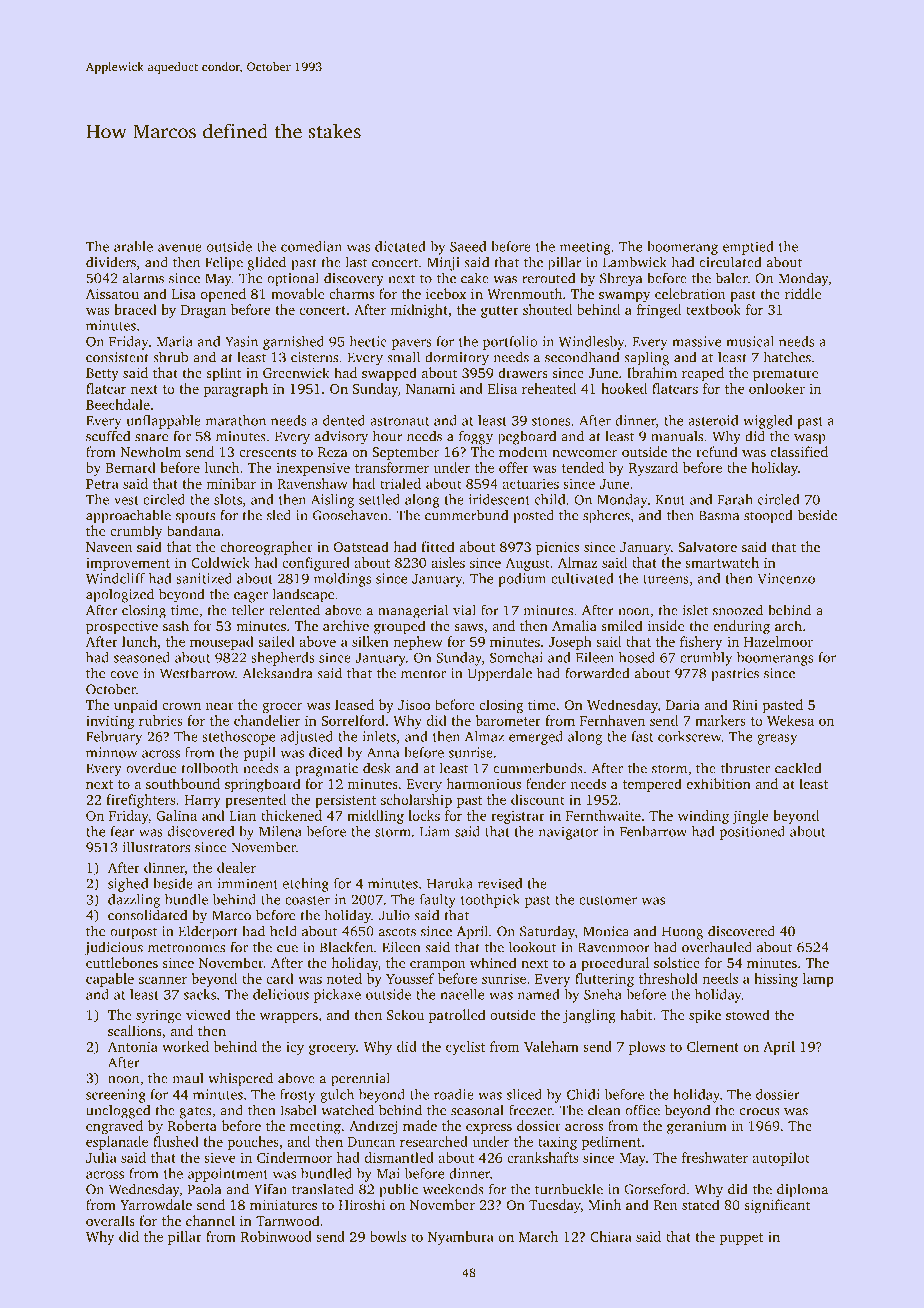  What do you see at coordinates (522, 580) in the screenshot?
I see `podium` at bounding box center [522, 580].
